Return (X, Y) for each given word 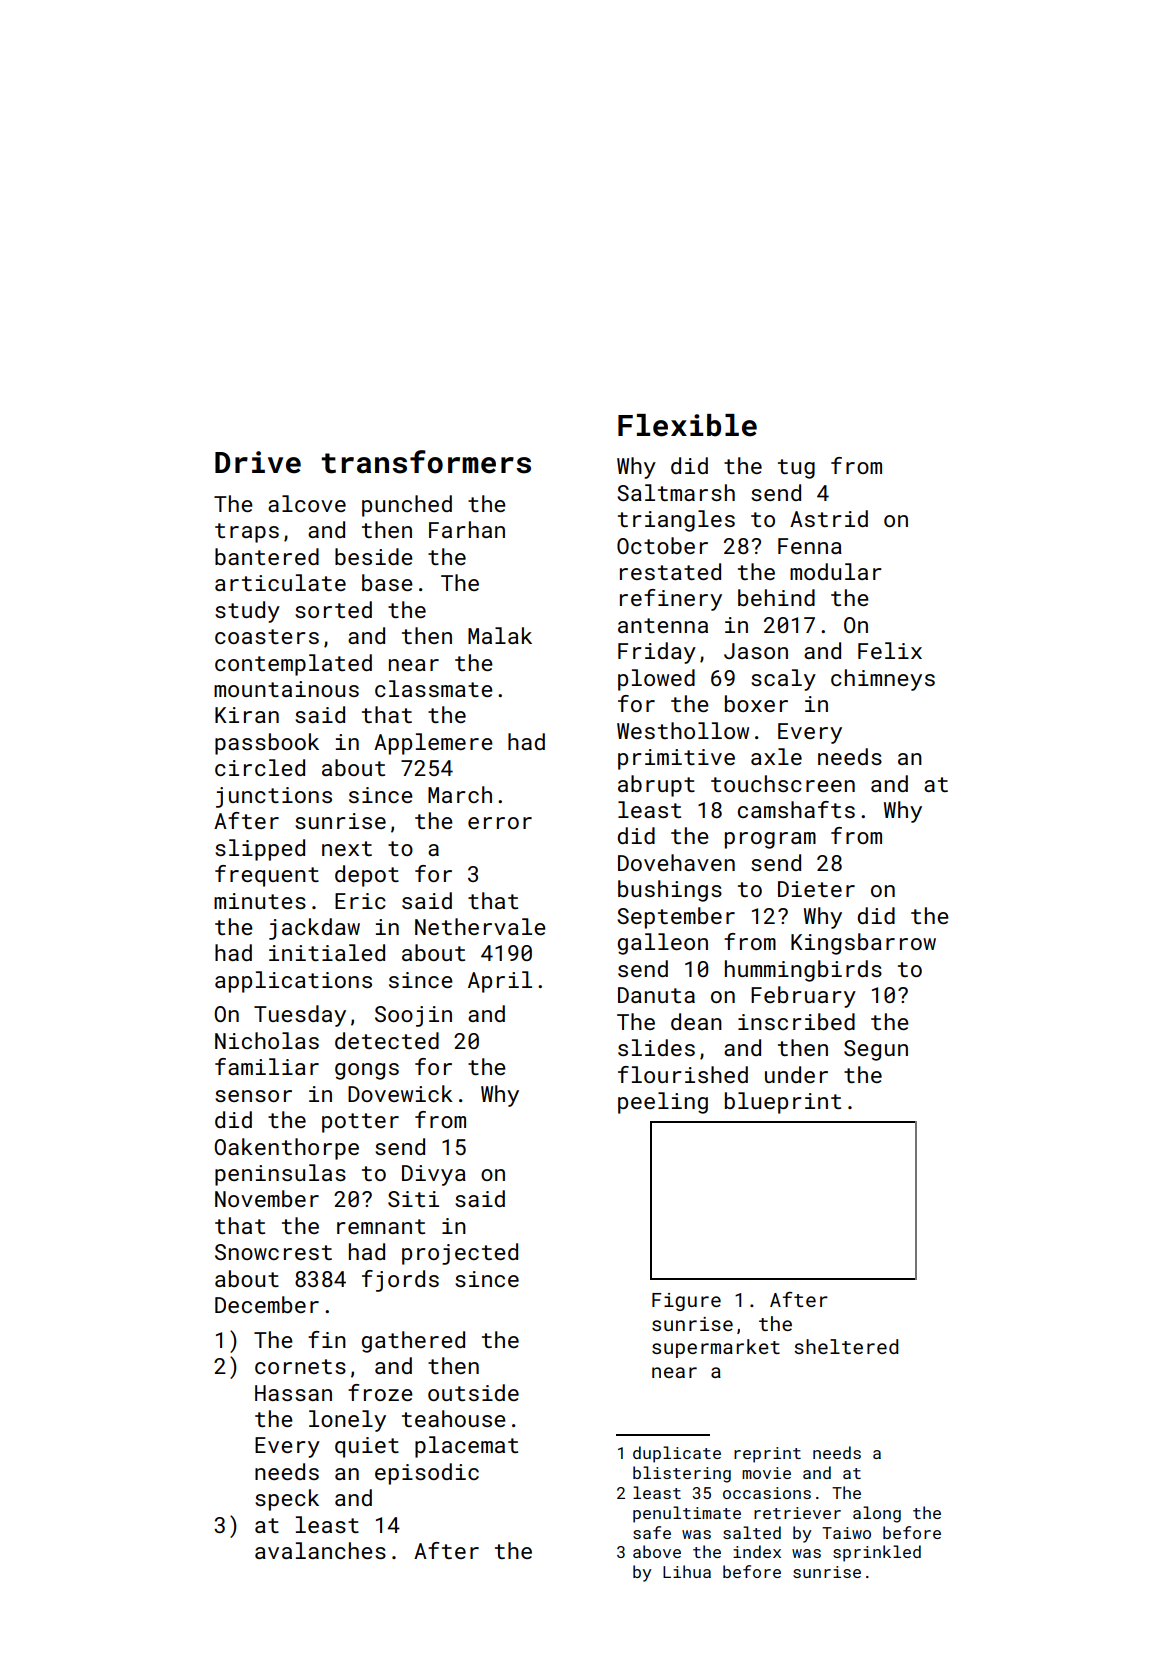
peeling (663, 1103)
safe (652, 1532)
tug (796, 469)
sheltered (846, 1346)
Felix (890, 650)
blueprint (783, 1103)
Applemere (433, 744)
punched (407, 506)
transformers (426, 462)
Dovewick (400, 1093)
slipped (260, 850)
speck (287, 1500)
